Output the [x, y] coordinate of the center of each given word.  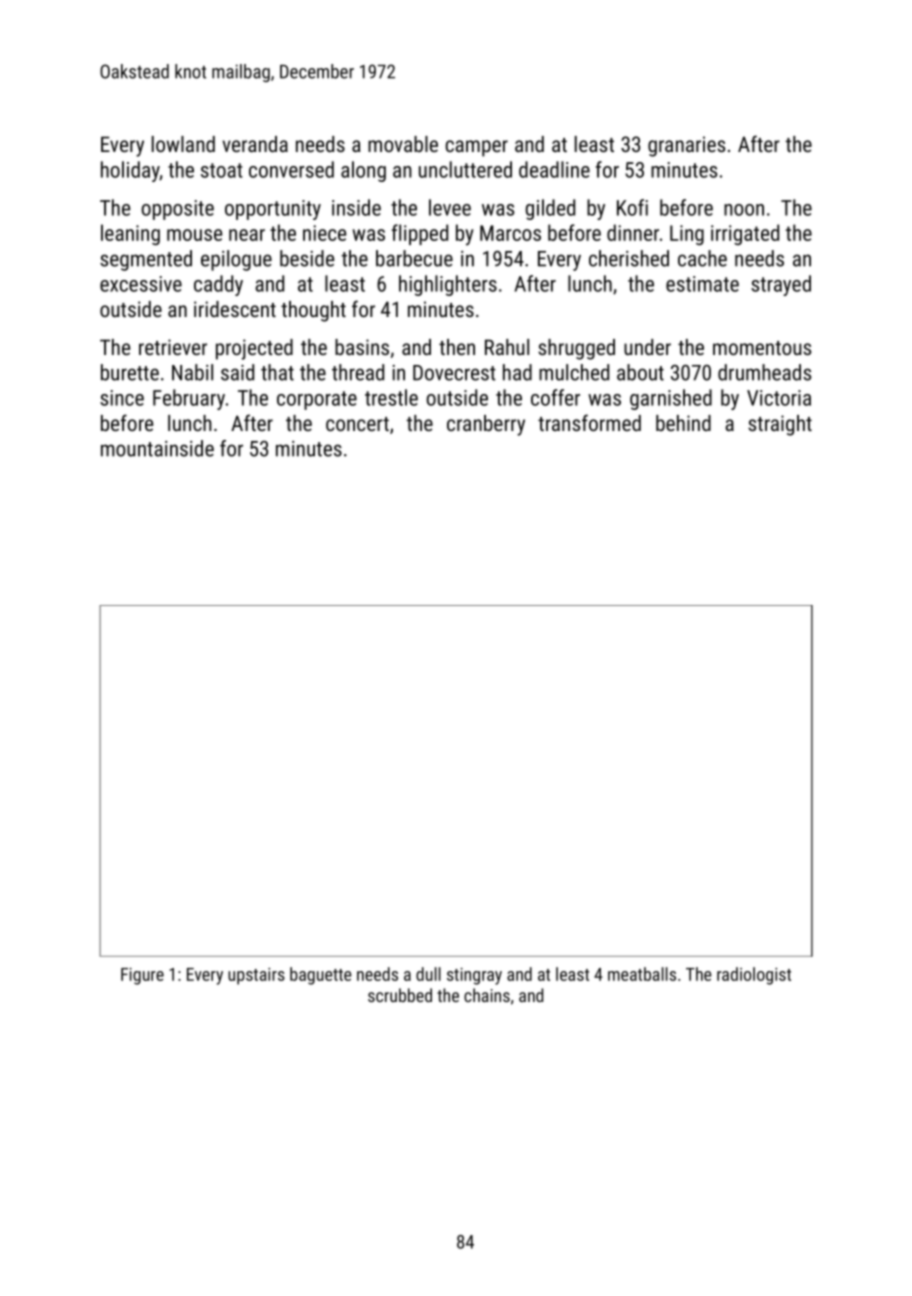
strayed [781, 285]
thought [313, 311]
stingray [474, 976]
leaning [130, 234]
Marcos [510, 233]
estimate [702, 284]
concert [357, 424]
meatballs [642, 974]
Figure [142, 976]
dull [428, 974]
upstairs [256, 976]
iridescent [235, 309]
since [122, 398]
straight [780, 425]
